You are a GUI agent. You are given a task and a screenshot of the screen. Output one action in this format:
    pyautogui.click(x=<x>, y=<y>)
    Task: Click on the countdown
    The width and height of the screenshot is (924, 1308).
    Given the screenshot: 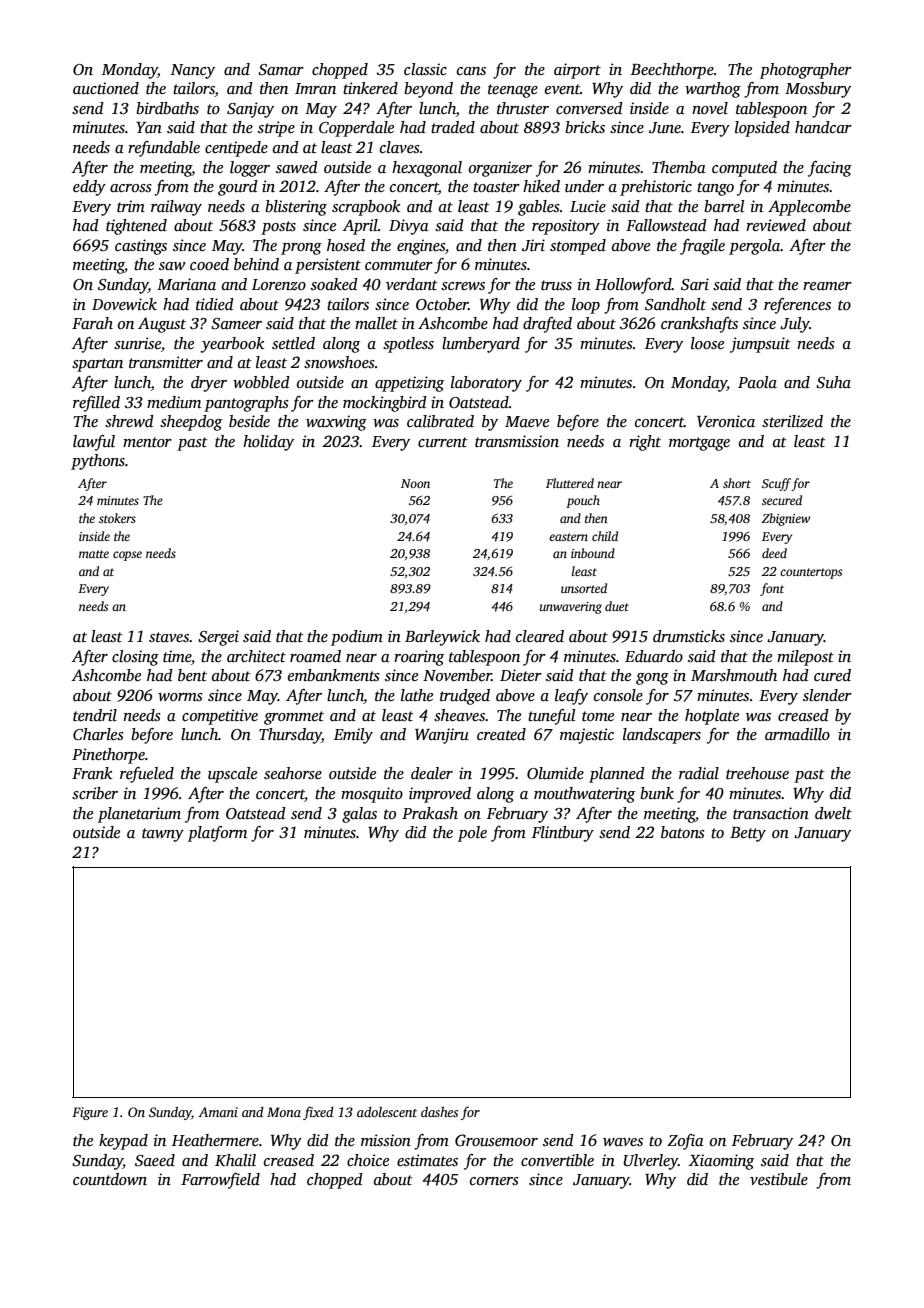 What is the action you would take?
    pyautogui.click(x=110, y=1179)
